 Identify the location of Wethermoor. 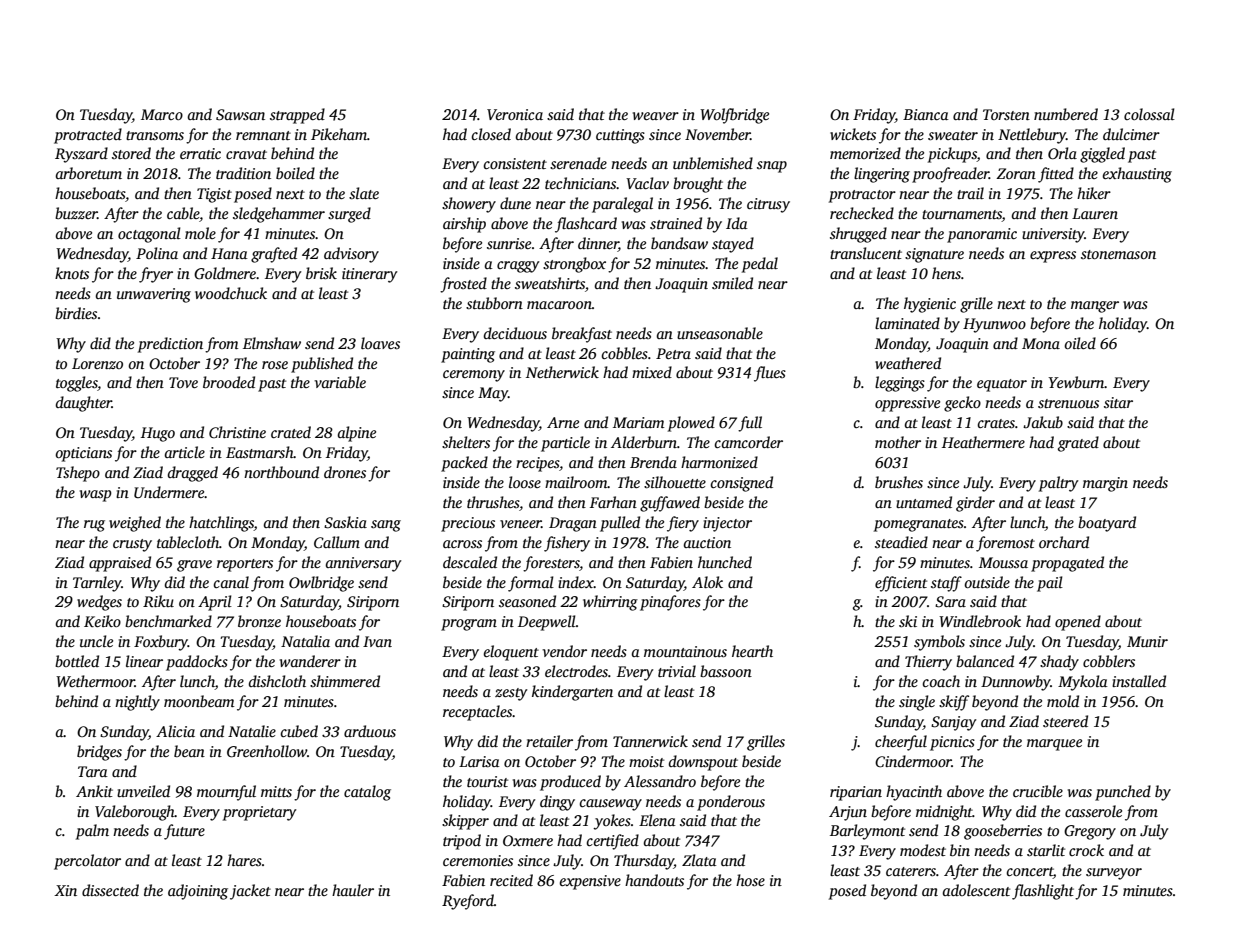
(95, 681).
